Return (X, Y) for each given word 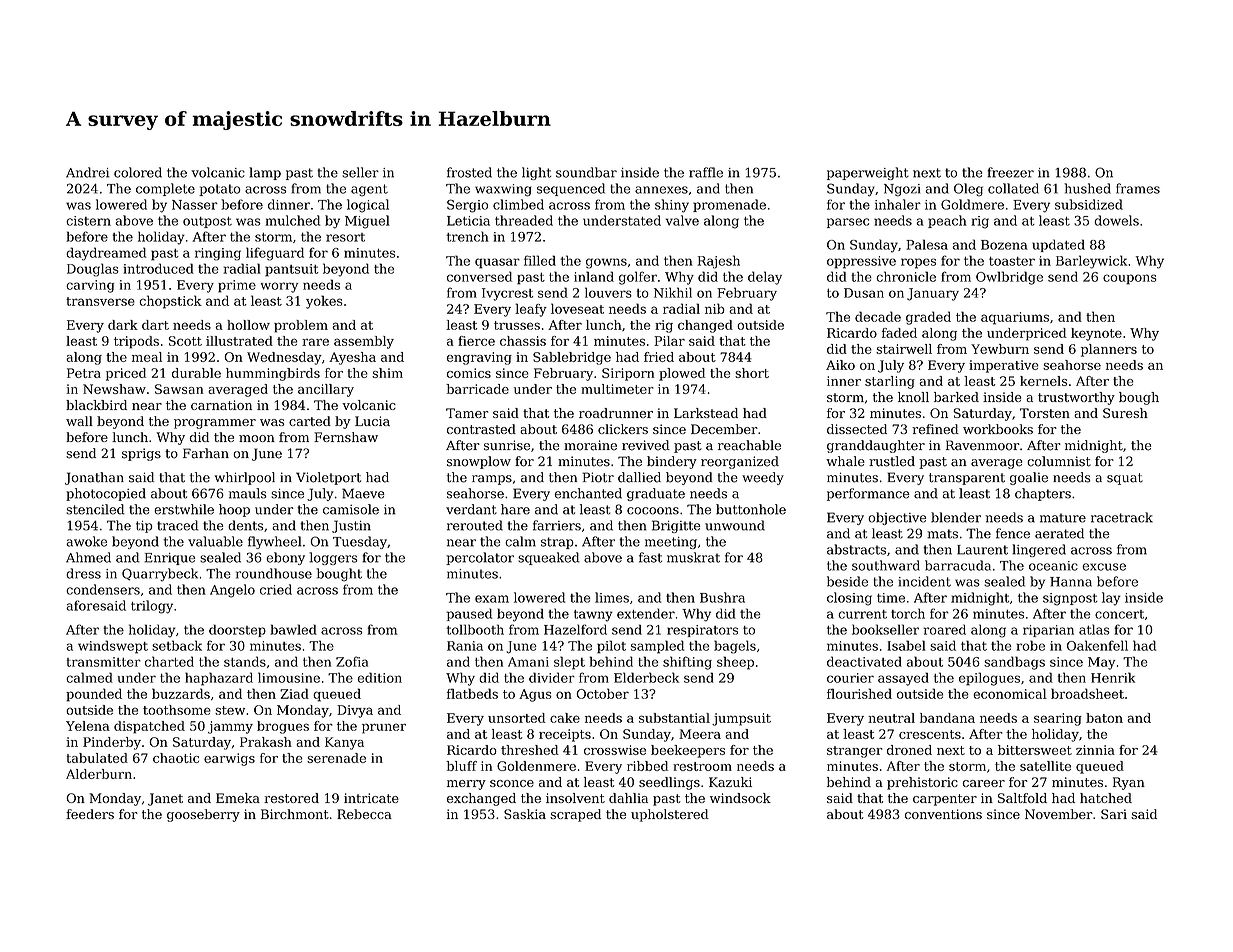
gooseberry (203, 815)
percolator (480, 558)
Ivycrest (507, 294)
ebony (285, 558)
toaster (1012, 261)
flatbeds (472, 693)
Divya (355, 711)
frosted (469, 172)
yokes (324, 302)
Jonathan (94, 478)
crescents (930, 734)
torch (908, 613)
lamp (265, 173)
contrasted (481, 429)
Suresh (1125, 413)
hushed (1087, 188)
